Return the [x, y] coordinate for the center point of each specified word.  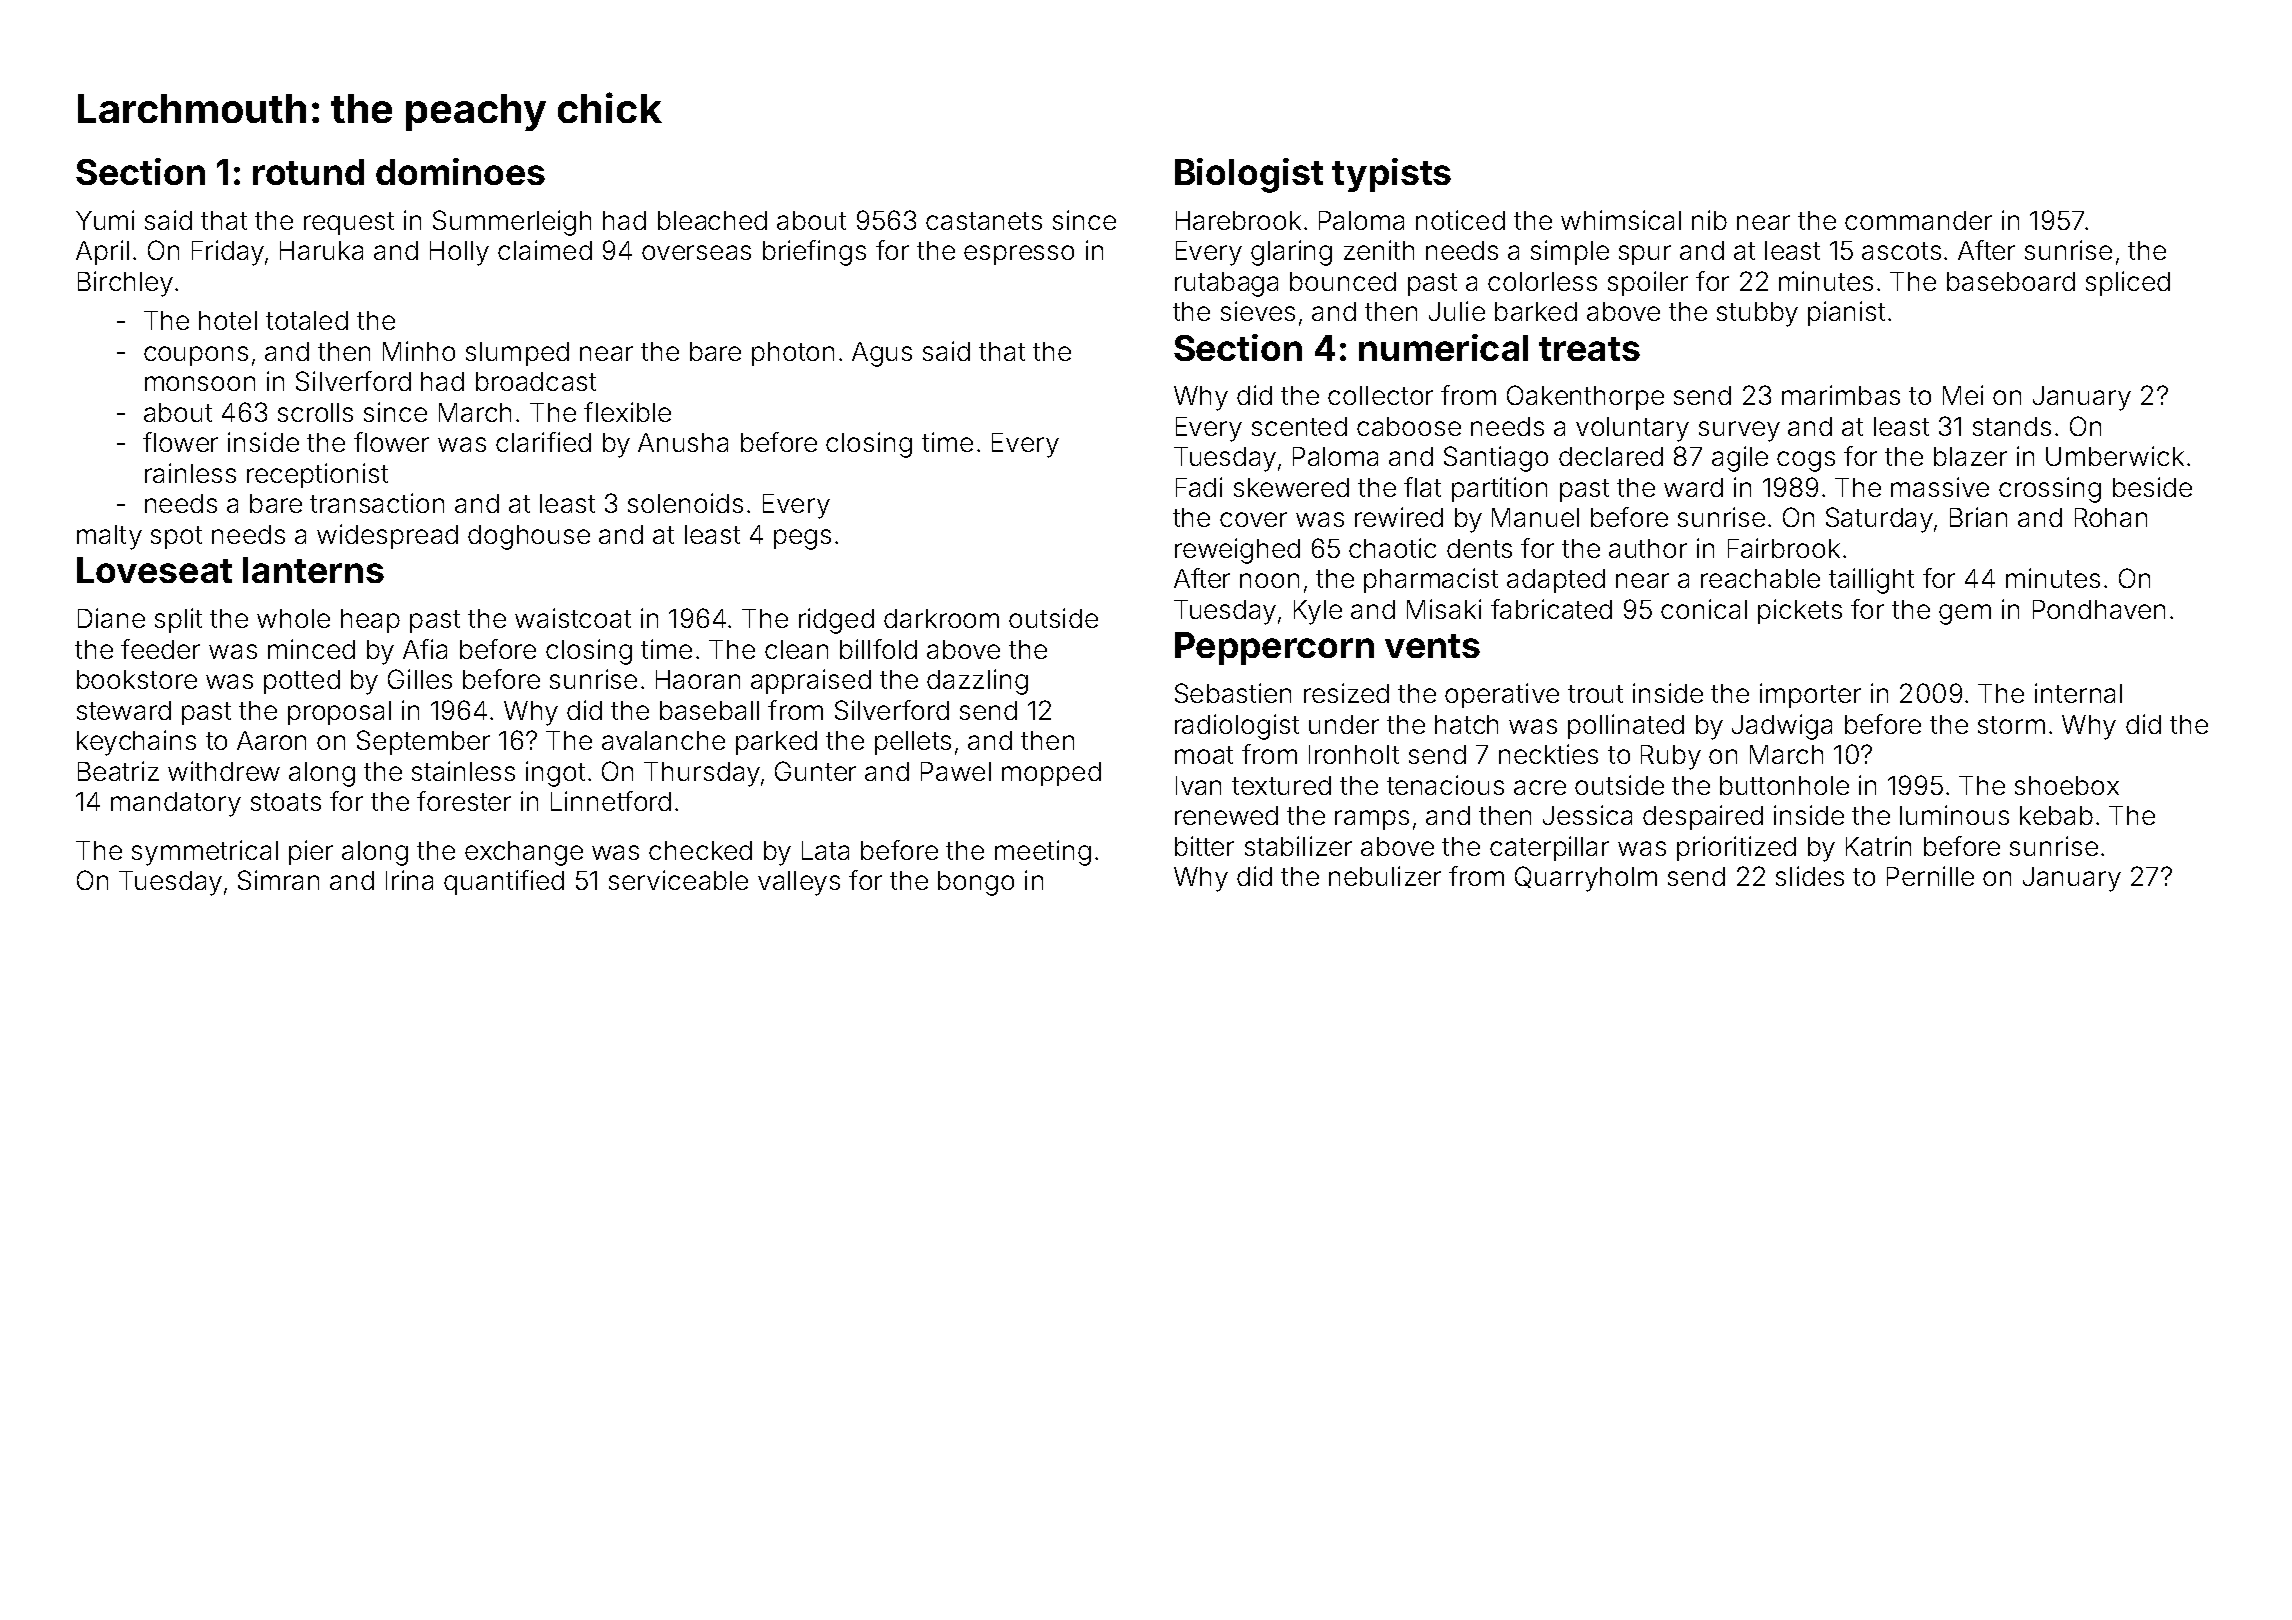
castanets [984, 221]
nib [1709, 220]
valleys [799, 883]
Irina [409, 880]
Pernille [1930, 876]
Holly [459, 253]
